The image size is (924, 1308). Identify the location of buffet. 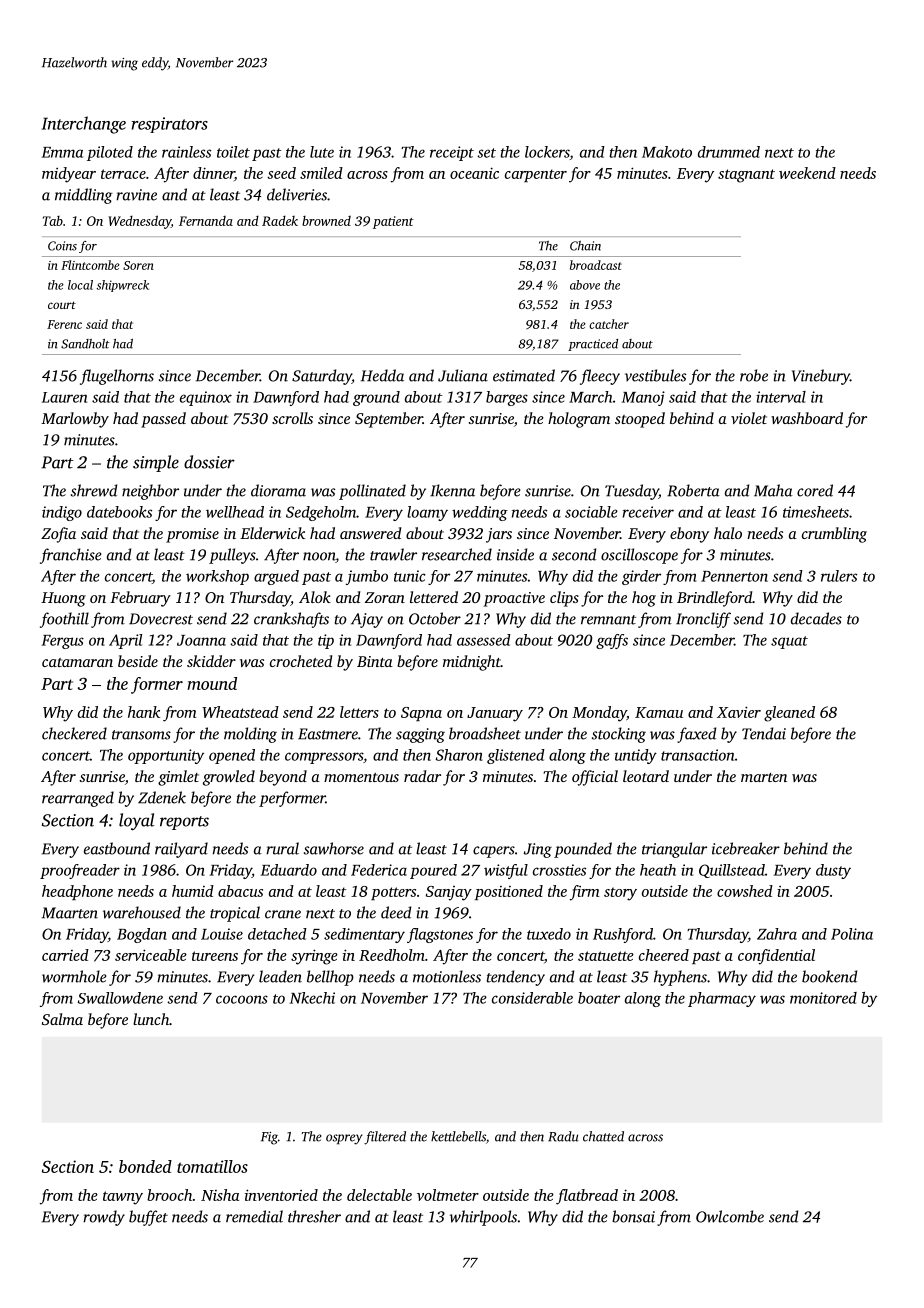
(148, 1218).
